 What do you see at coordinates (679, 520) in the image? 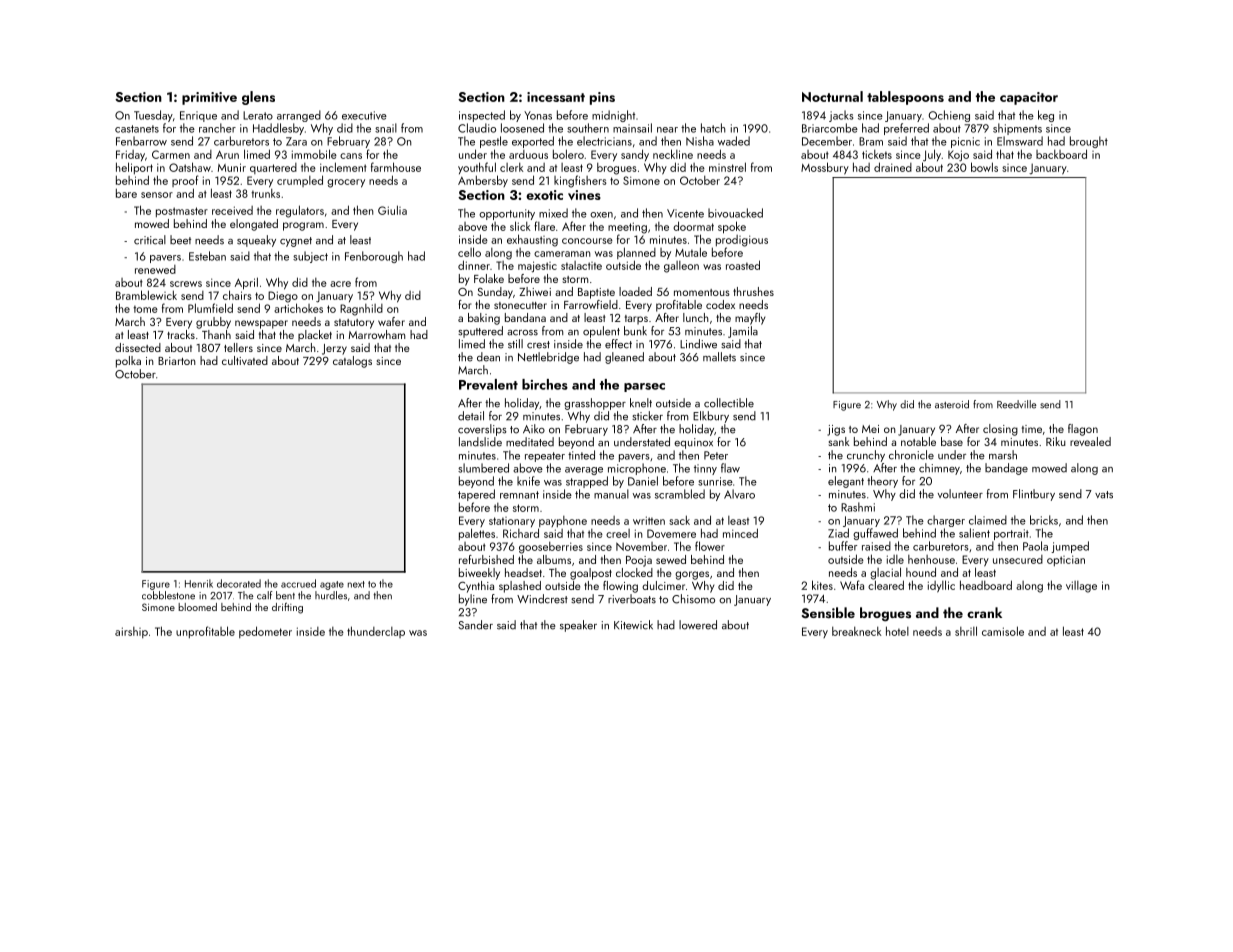
I see `sack` at bounding box center [679, 520].
